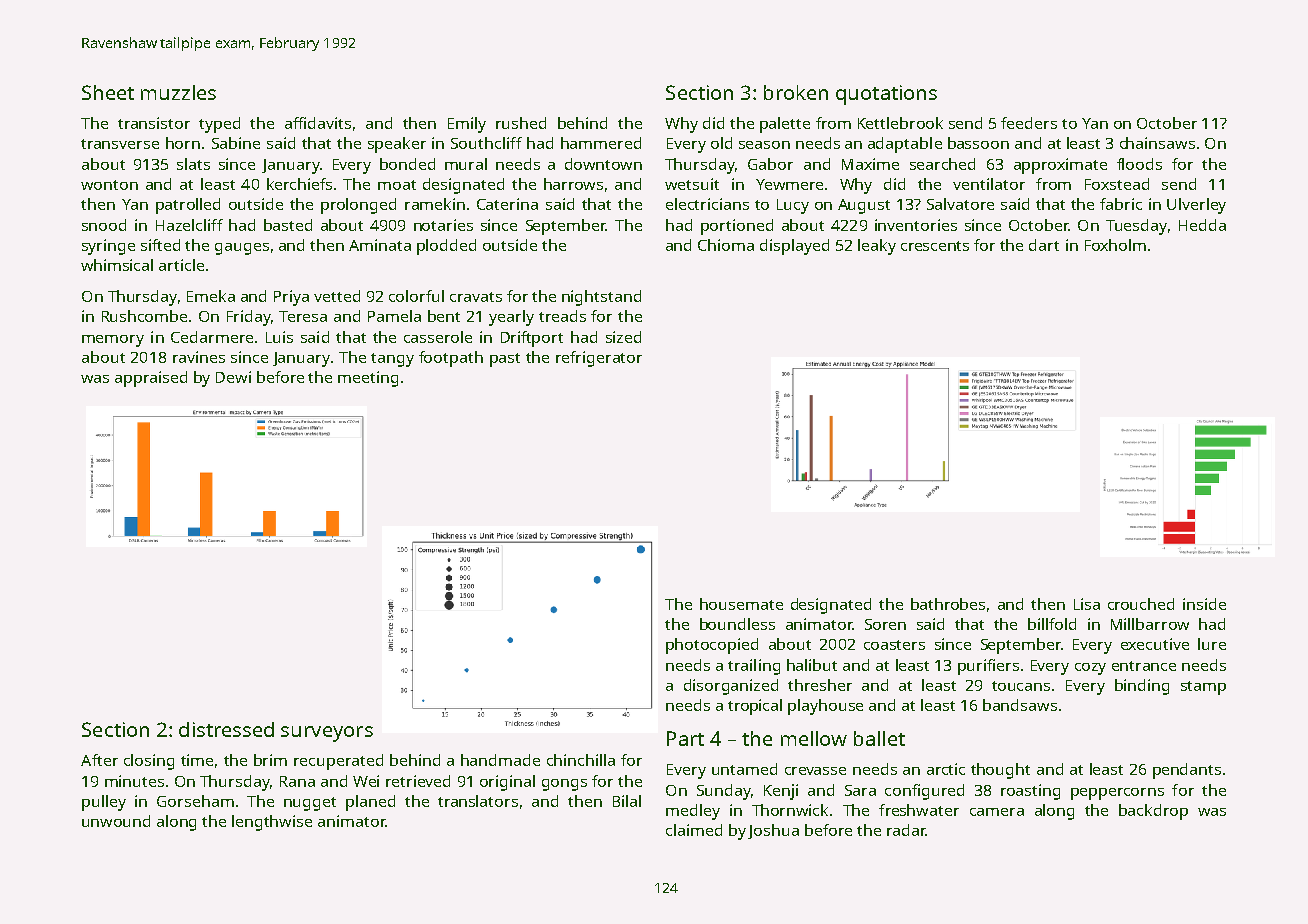 Image resolution: width=1308 pixels, height=924 pixels. Describe the element at coordinates (1204, 604) in the image. I see `inside` at that location.
